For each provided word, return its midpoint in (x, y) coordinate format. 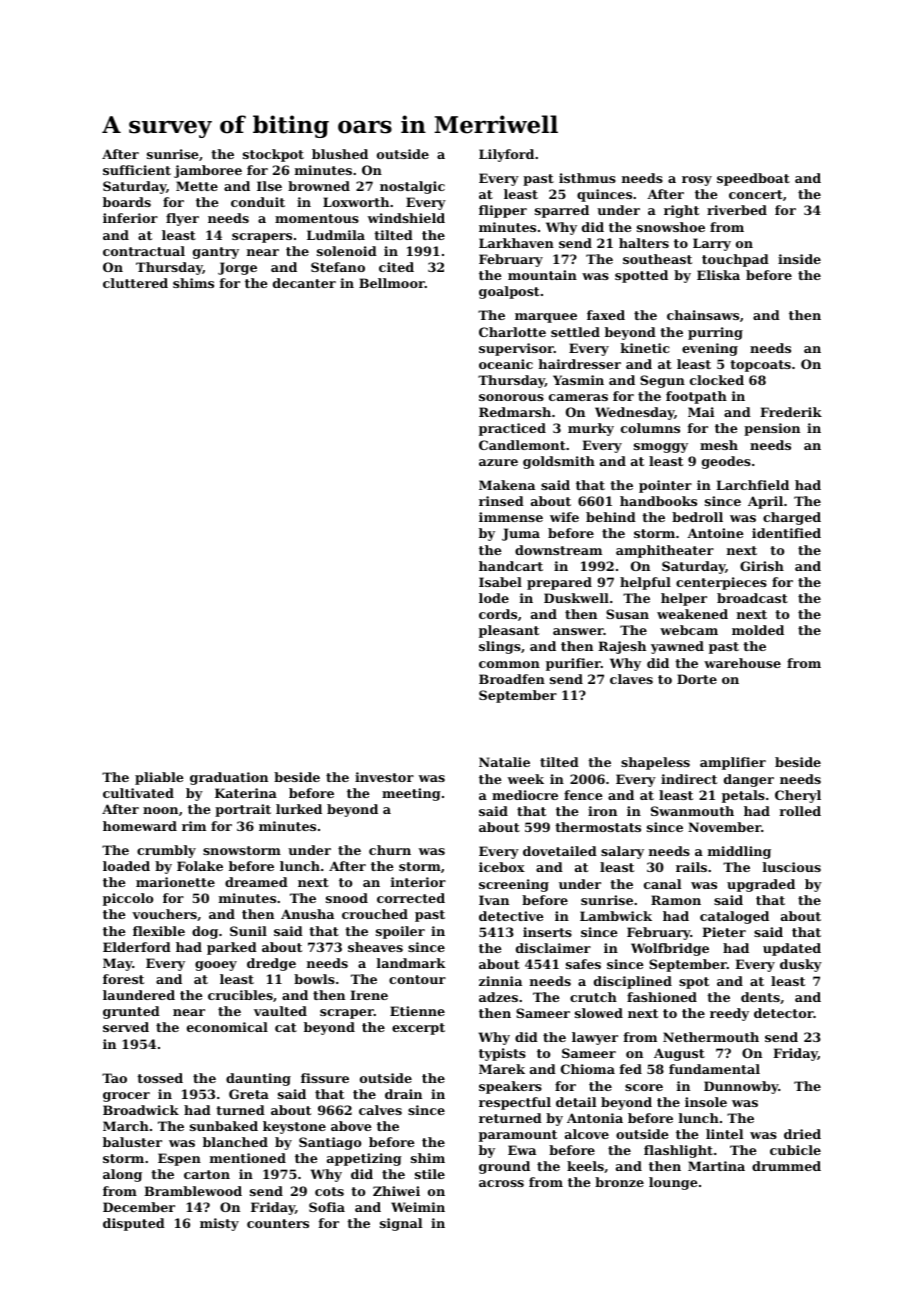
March (126, 1126)
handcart (511, 566)
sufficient (137, 170)
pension (772, 429)
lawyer (595, 1038)
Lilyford (506, 155)
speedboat (753, 179)
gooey (216, 966)
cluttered (135, 283)
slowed (599, 1013)
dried (802, 1134)
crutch (593, 997)
